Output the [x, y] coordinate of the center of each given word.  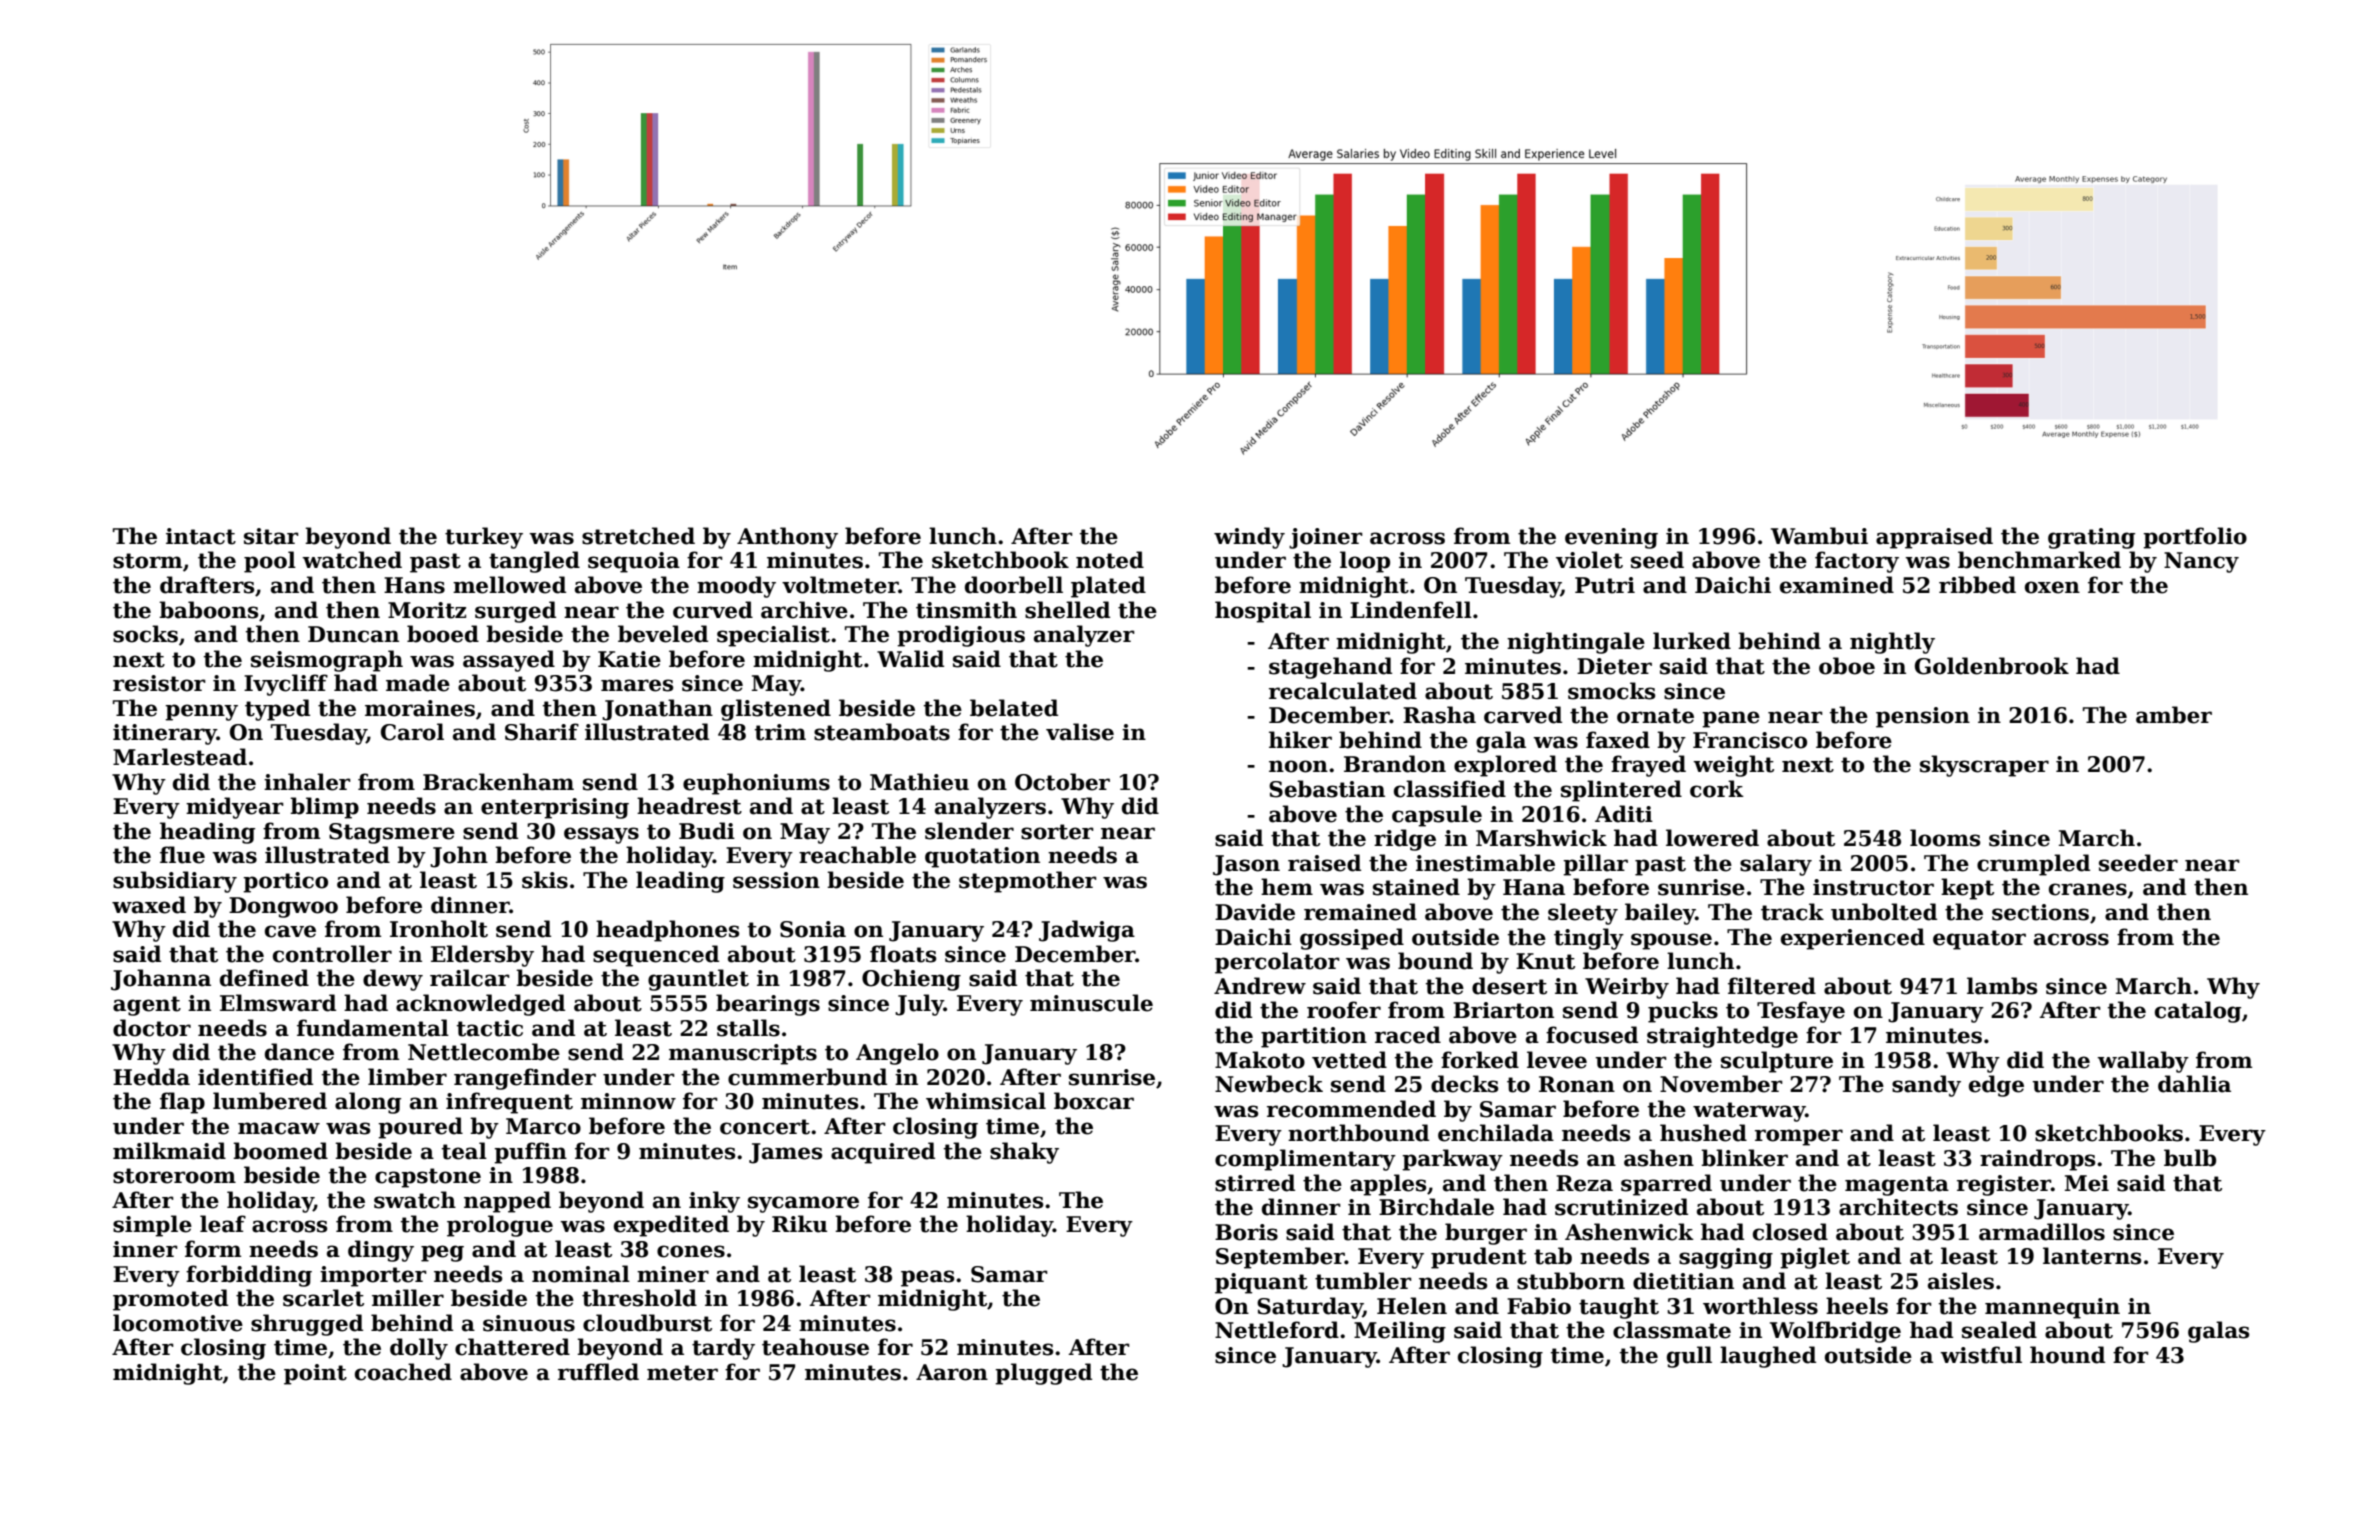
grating [2091, 538]
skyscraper [1984, 766]
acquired [883, 1153]
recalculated [1343, 691]
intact [201, 536]
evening [1611, 538]
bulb [2190, 1158]
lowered [1712, 838]
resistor [159, 683]
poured [420, 1128]
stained [1416, 887]
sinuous [529, 1323]
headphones [667, 931]
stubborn [1571, 1281]
